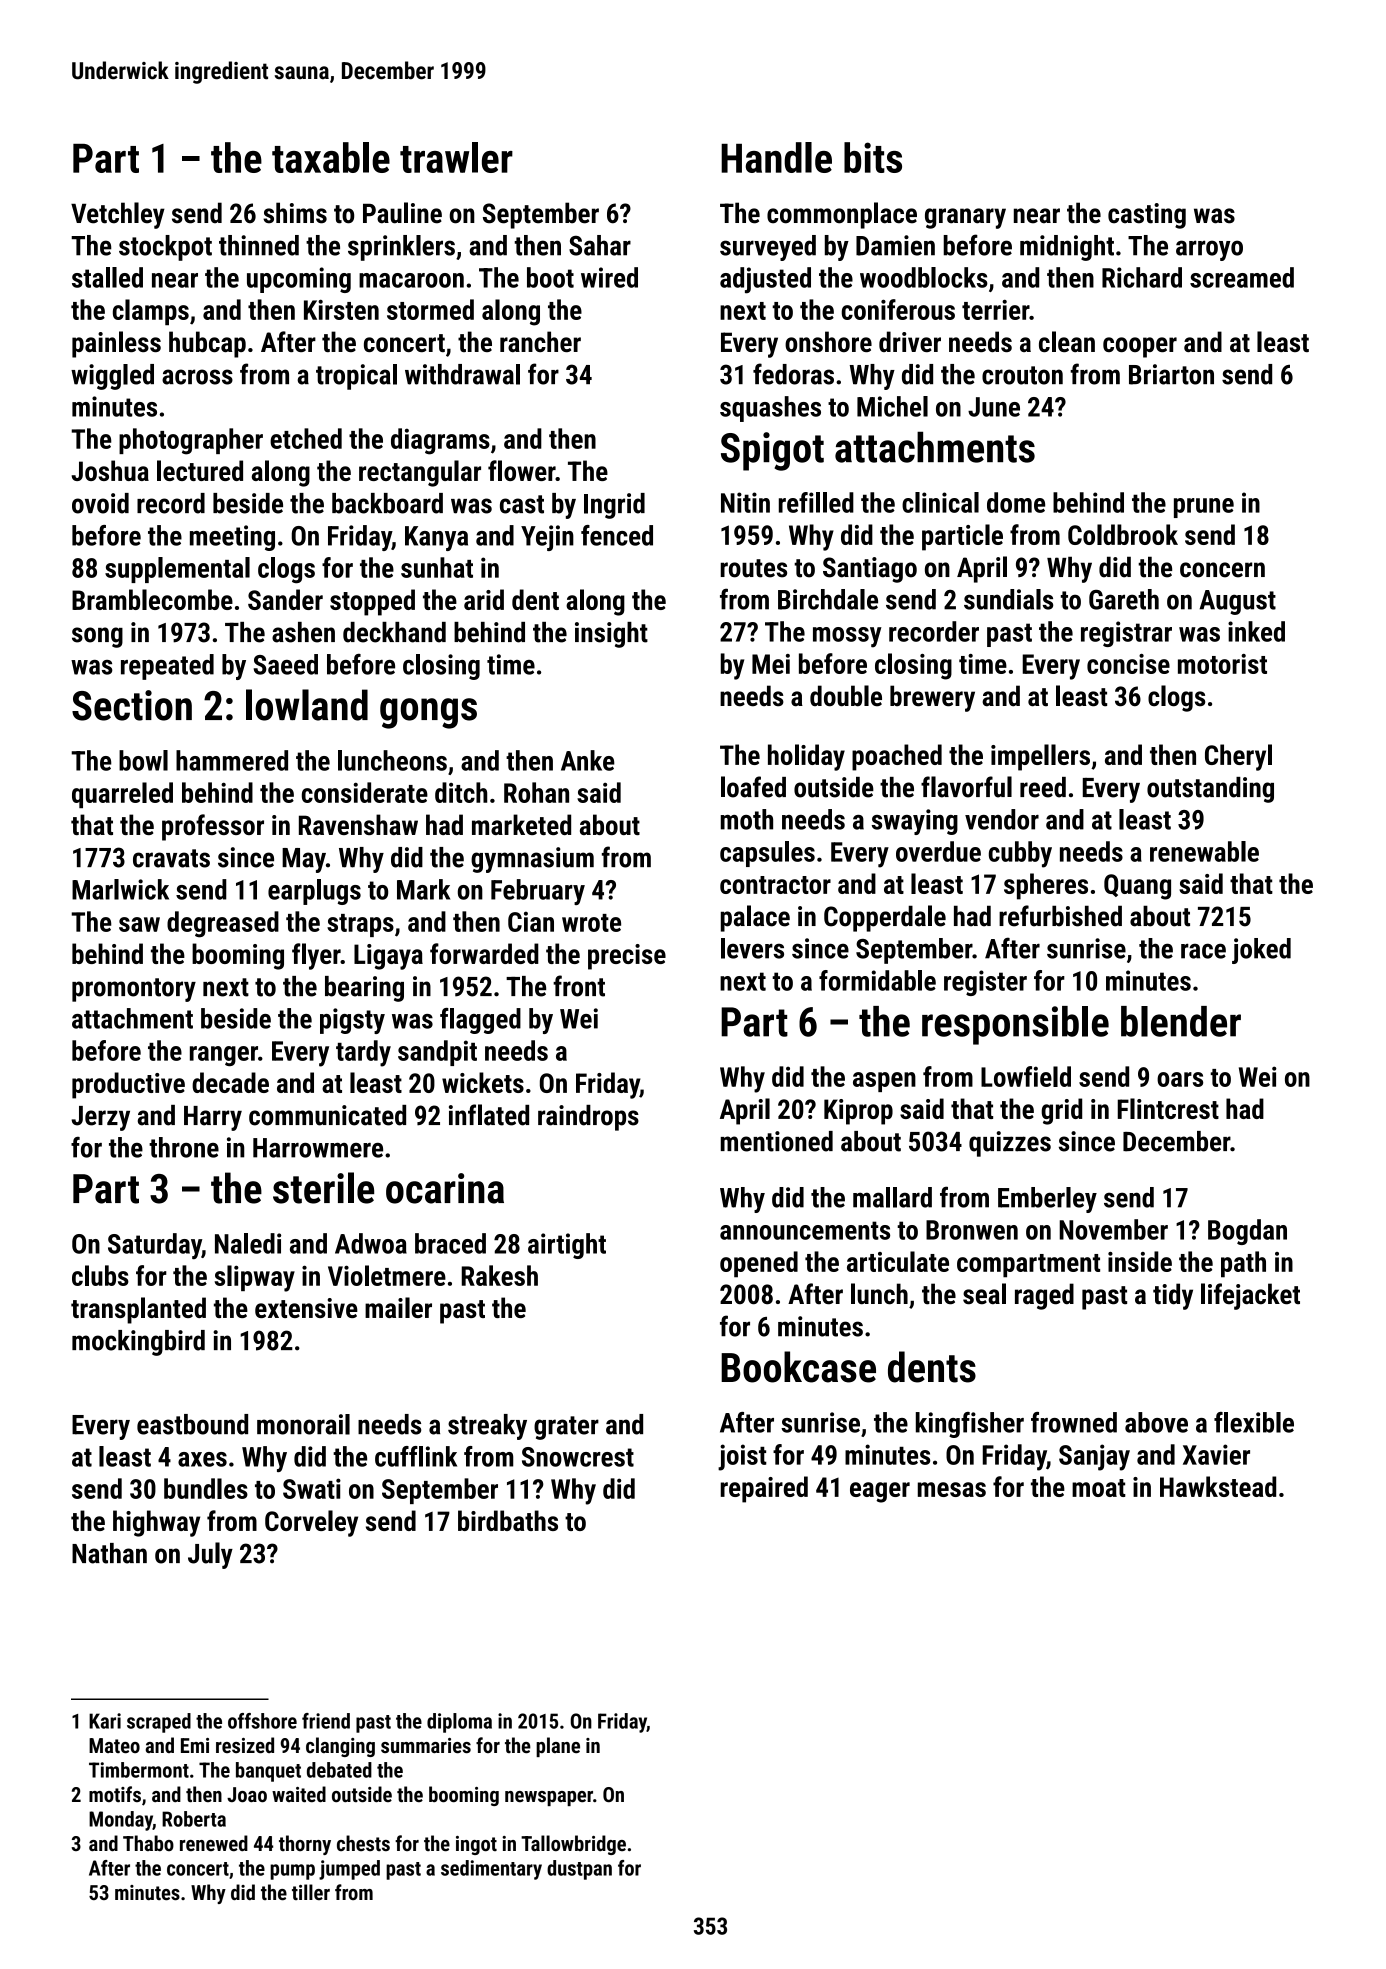 This document has height=1969, width=1386. Describe the element at coordinates (232, 760) in the document. I see `hammered` at that location.
